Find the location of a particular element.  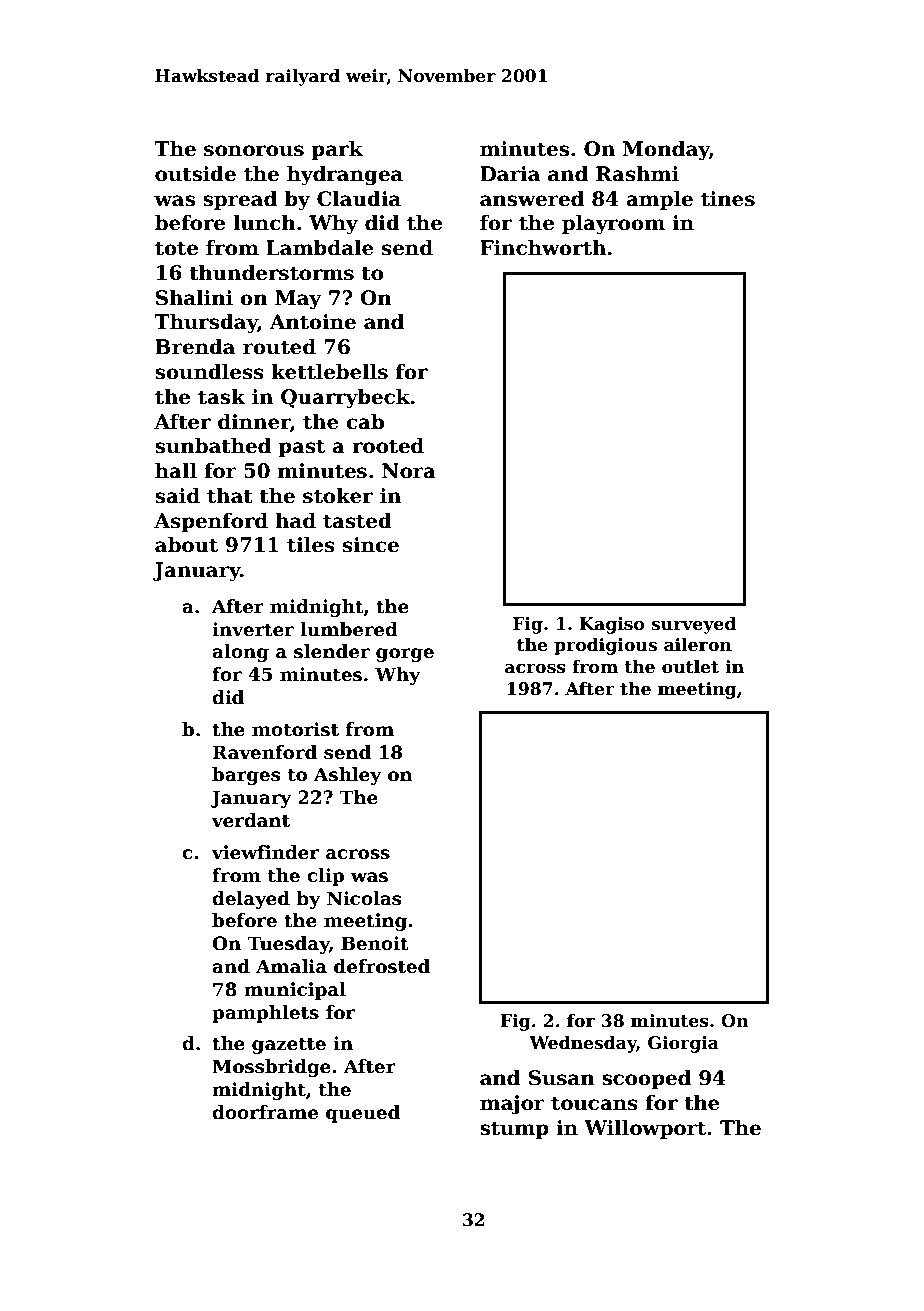

along is located at coordinates (240, 653).
